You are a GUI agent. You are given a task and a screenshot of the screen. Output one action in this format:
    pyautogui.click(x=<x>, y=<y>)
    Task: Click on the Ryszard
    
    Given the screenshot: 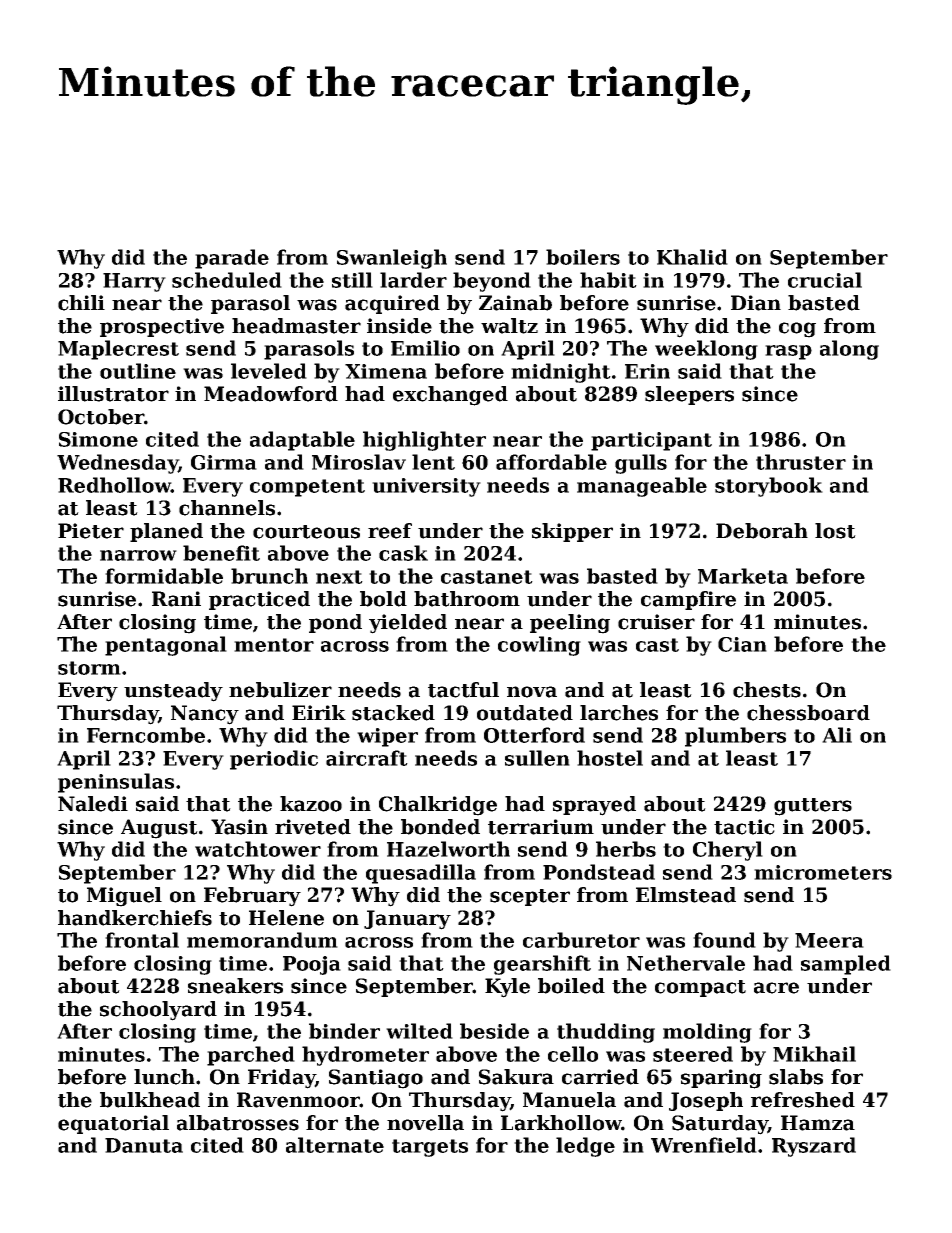 What is the action you would take?
    pyautogui.click(x=814, y=1147)
